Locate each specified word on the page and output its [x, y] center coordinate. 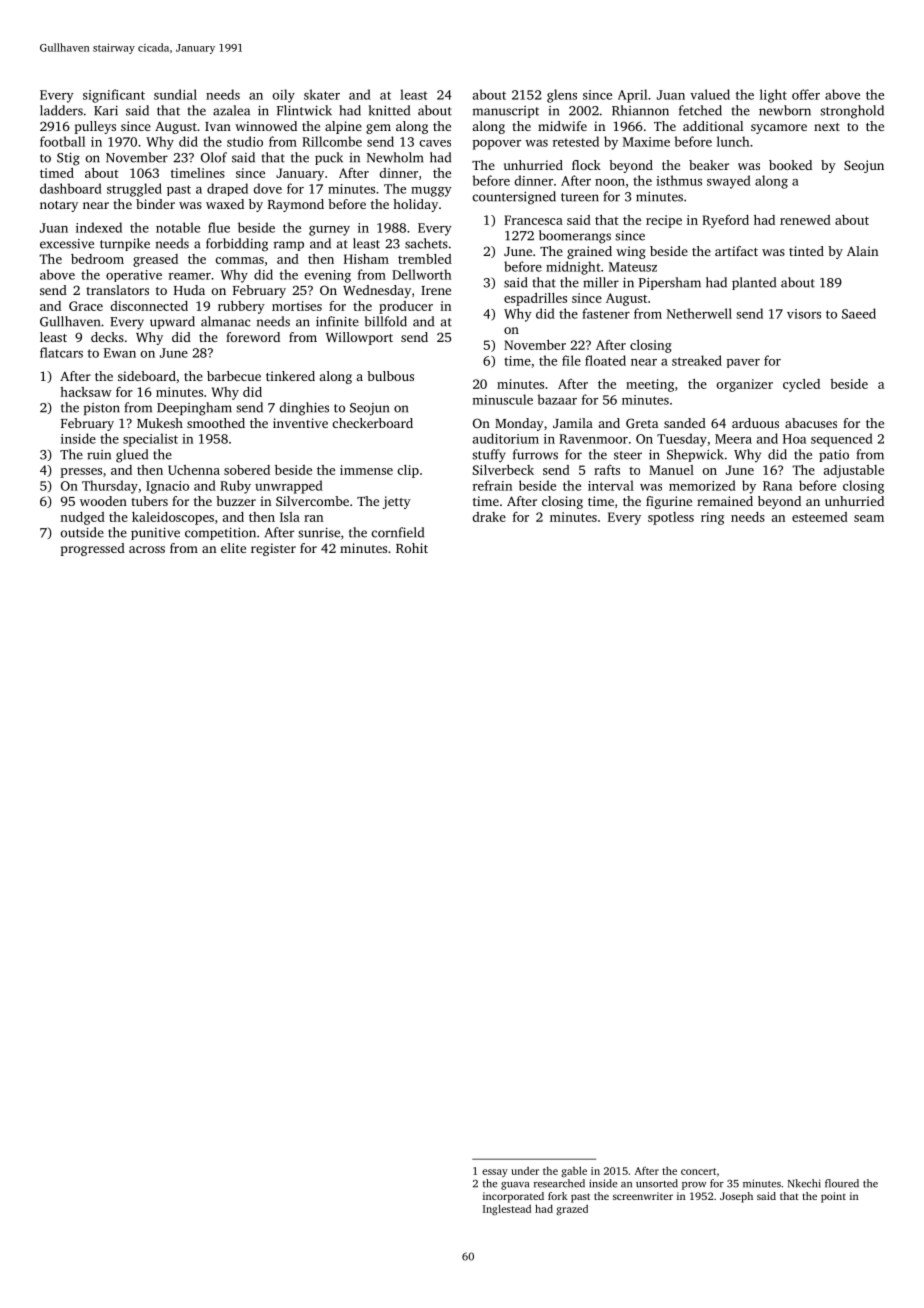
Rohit [412, 548]
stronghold [852, 112]
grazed [572, 1210]
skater [322, 94]
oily [284, 96]
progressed [92, 549]
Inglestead [507, 1209]
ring [712, 518]
